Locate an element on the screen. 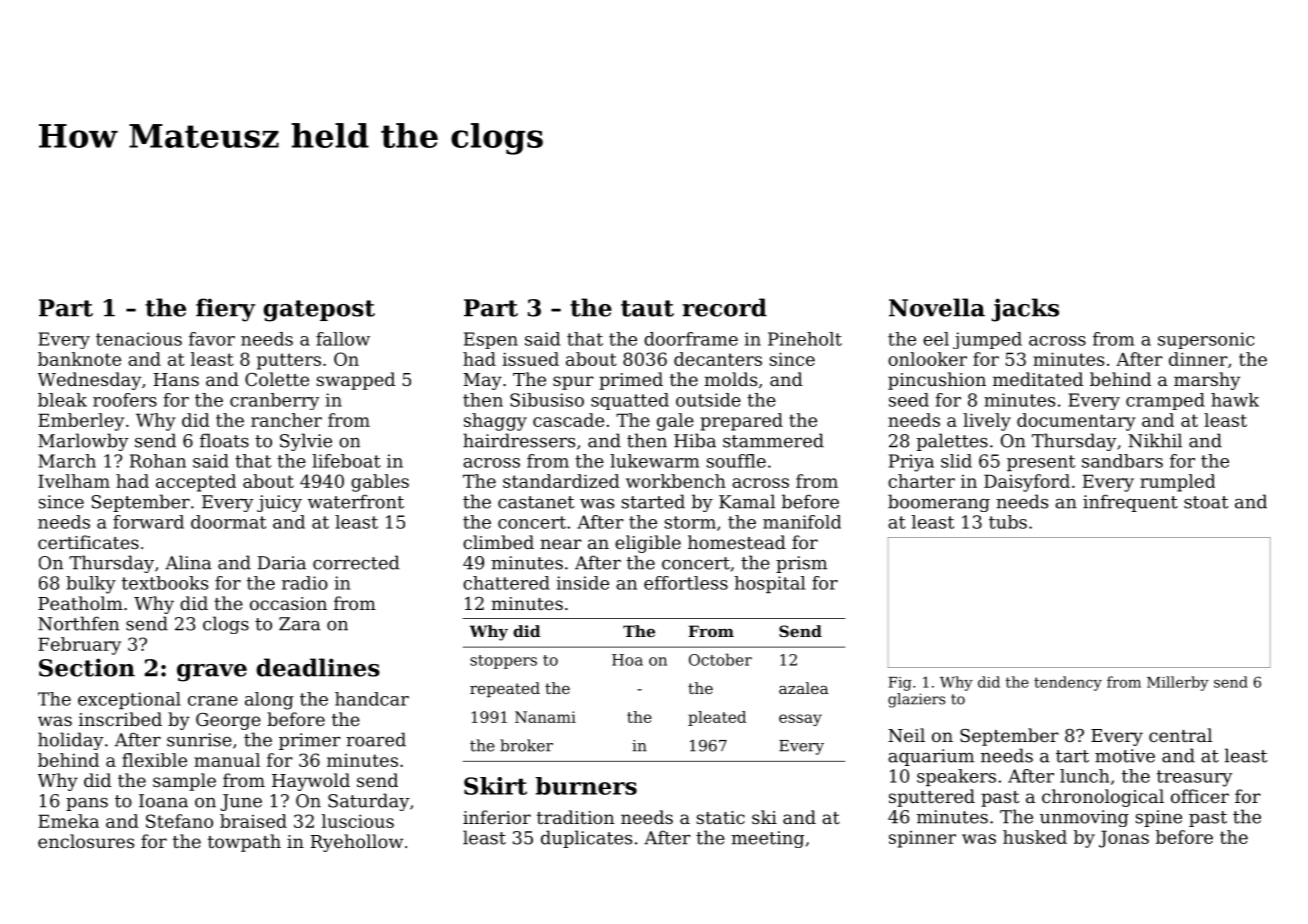 The image size is (1308, 924). record is located at coordinates (724, 307).
